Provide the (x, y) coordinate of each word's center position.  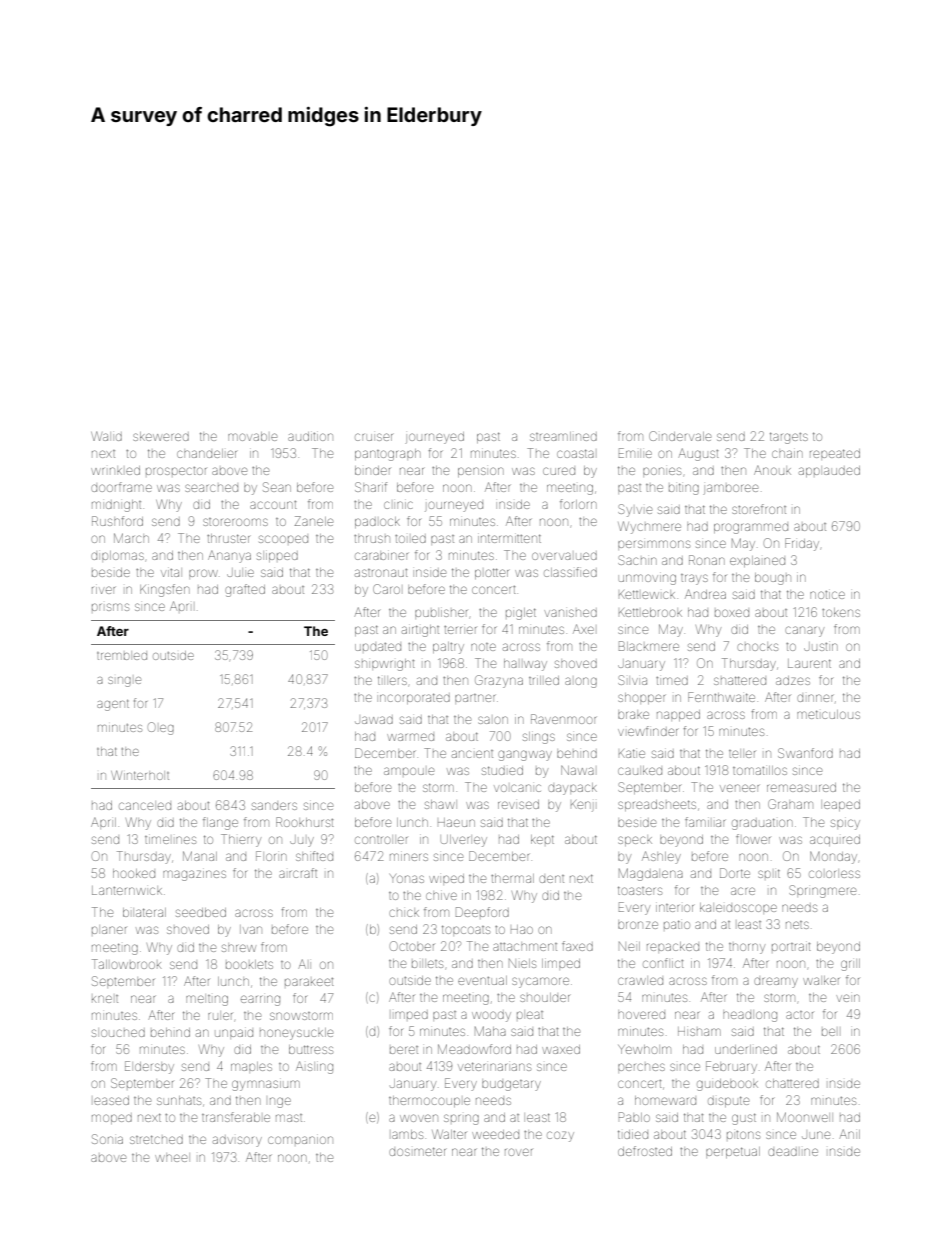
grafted (245, 590)
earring (260, 1000)
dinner (815, 698)
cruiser (374, 437)
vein (848, 998)
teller (742, 754)
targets (789, 438)
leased (111, 1100)
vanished (570, 613)
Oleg (161, 728)
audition (310, 436)
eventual (482, 980)
